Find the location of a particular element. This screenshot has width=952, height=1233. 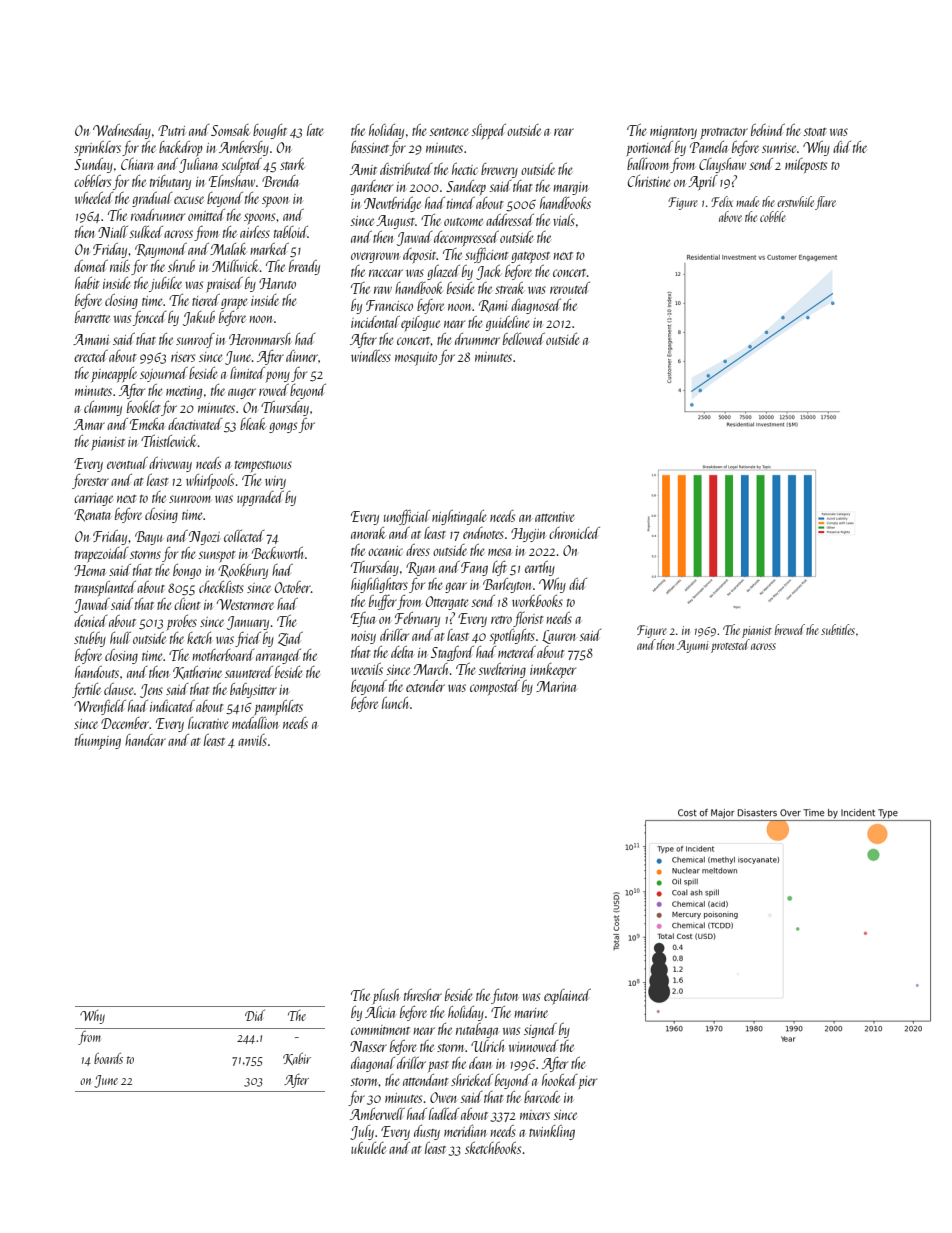

brewed is located at coordinates (790, 629).
